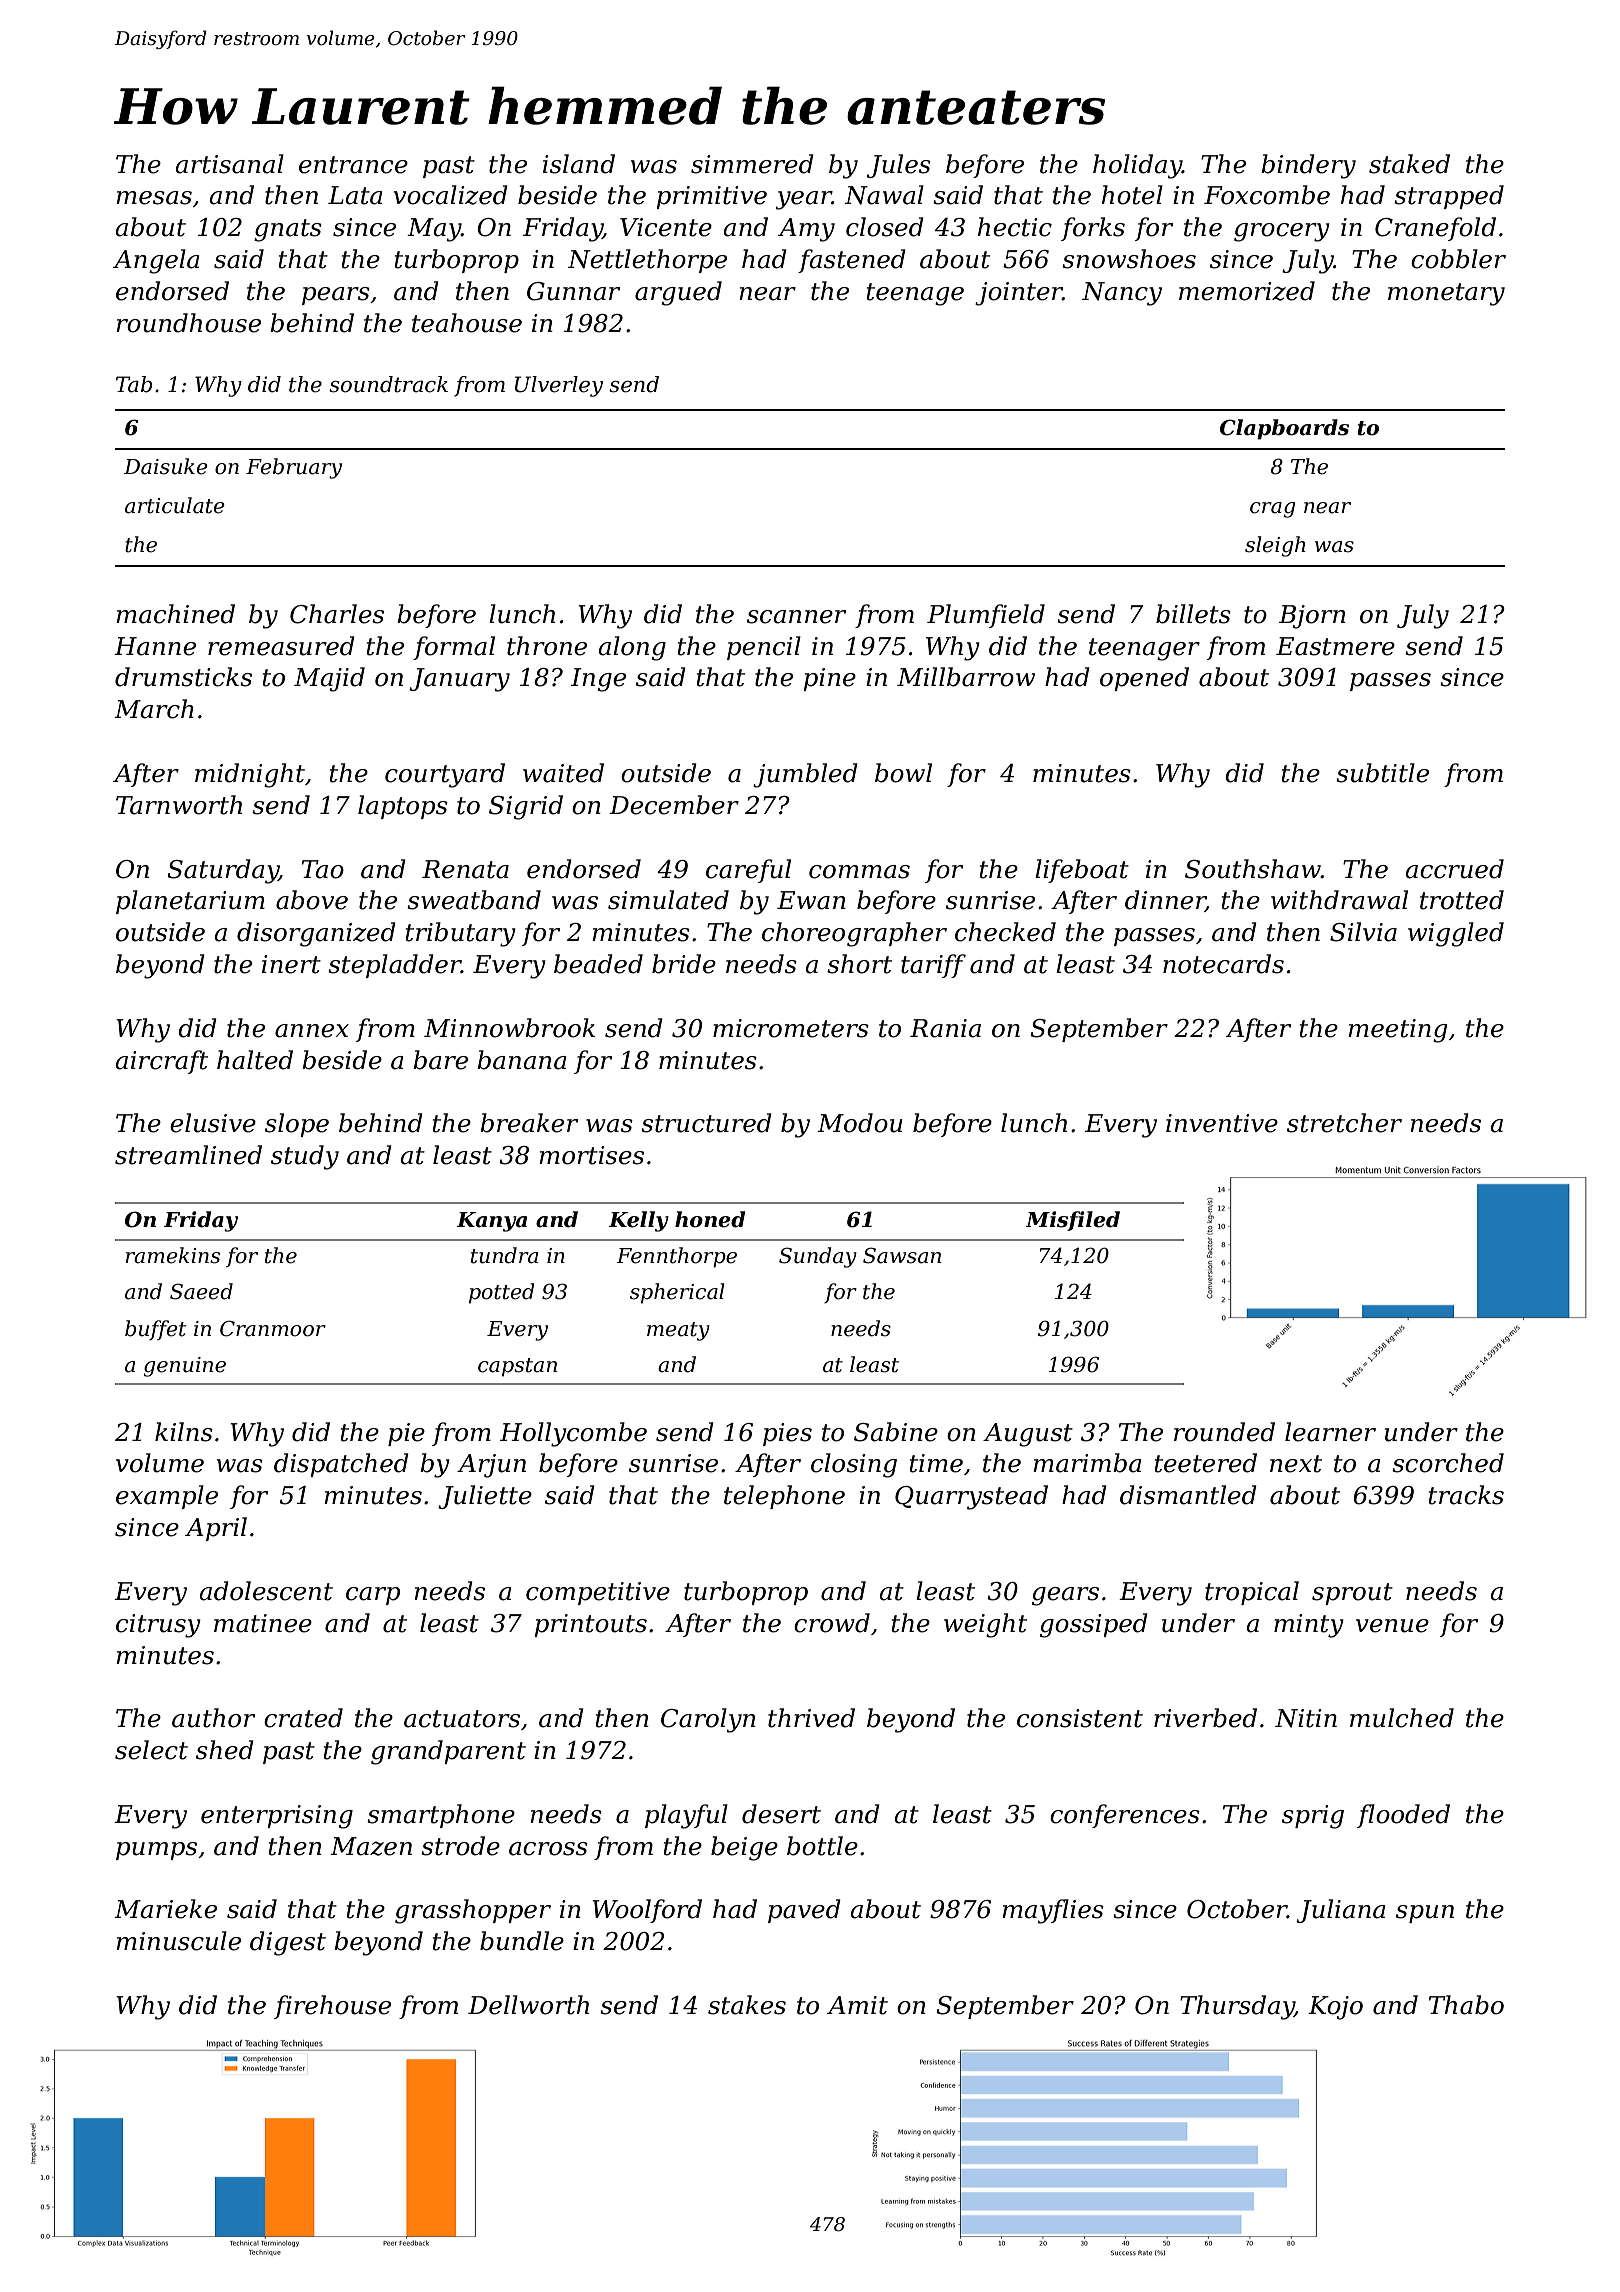 This page has width=1620, height=2292. Describe the element at coordinates (791, 1028) in the page. I see `micrometers` at that location.
